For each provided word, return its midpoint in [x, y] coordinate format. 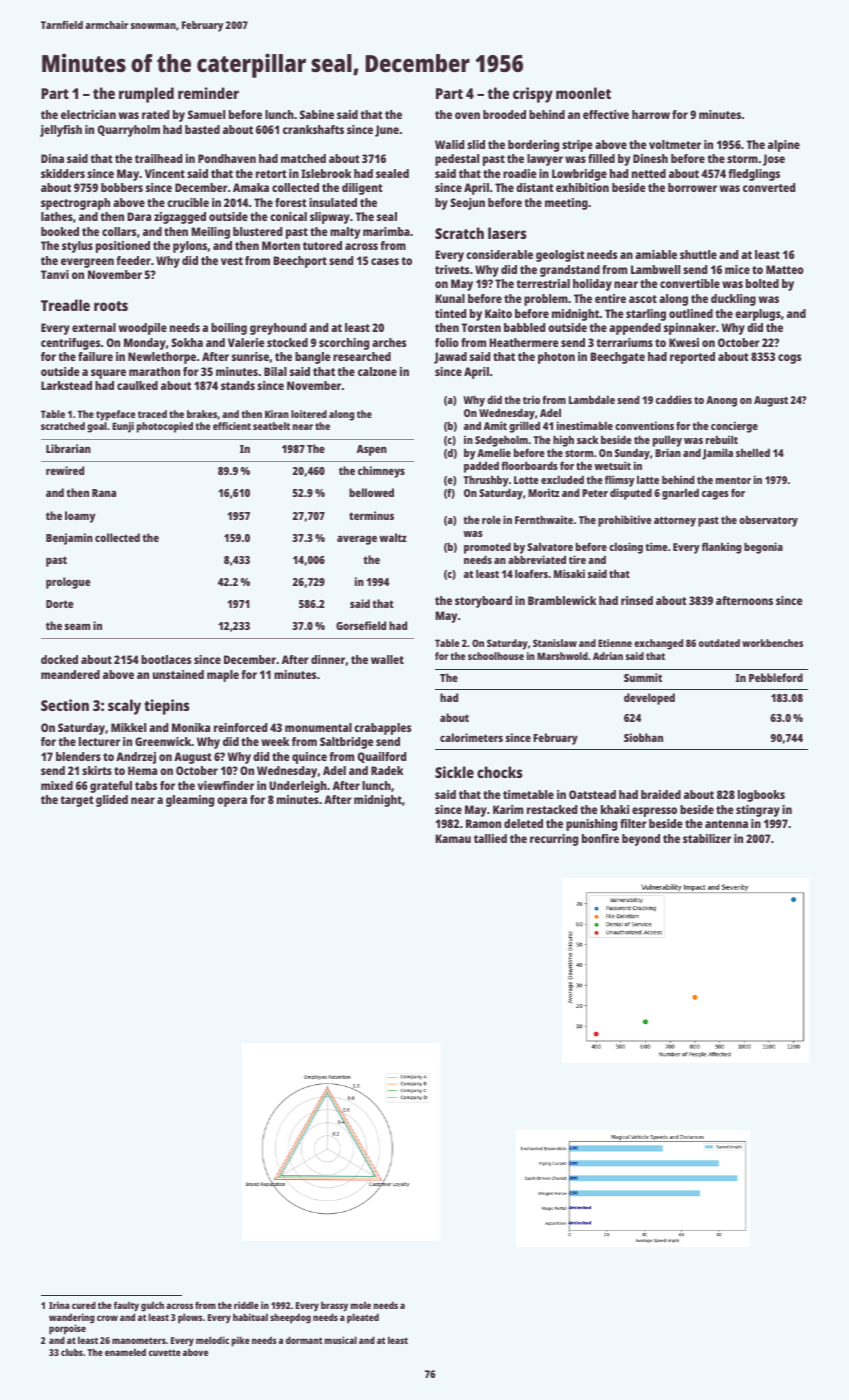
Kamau [453, 838]
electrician [88, 114]
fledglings [754, 175]
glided [112, 801]
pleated [363, 1318]
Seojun [467, 204]
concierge [734, 427]
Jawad [450, 358]
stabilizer [707, 838]
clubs [72, 1352]
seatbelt [271, 426]
